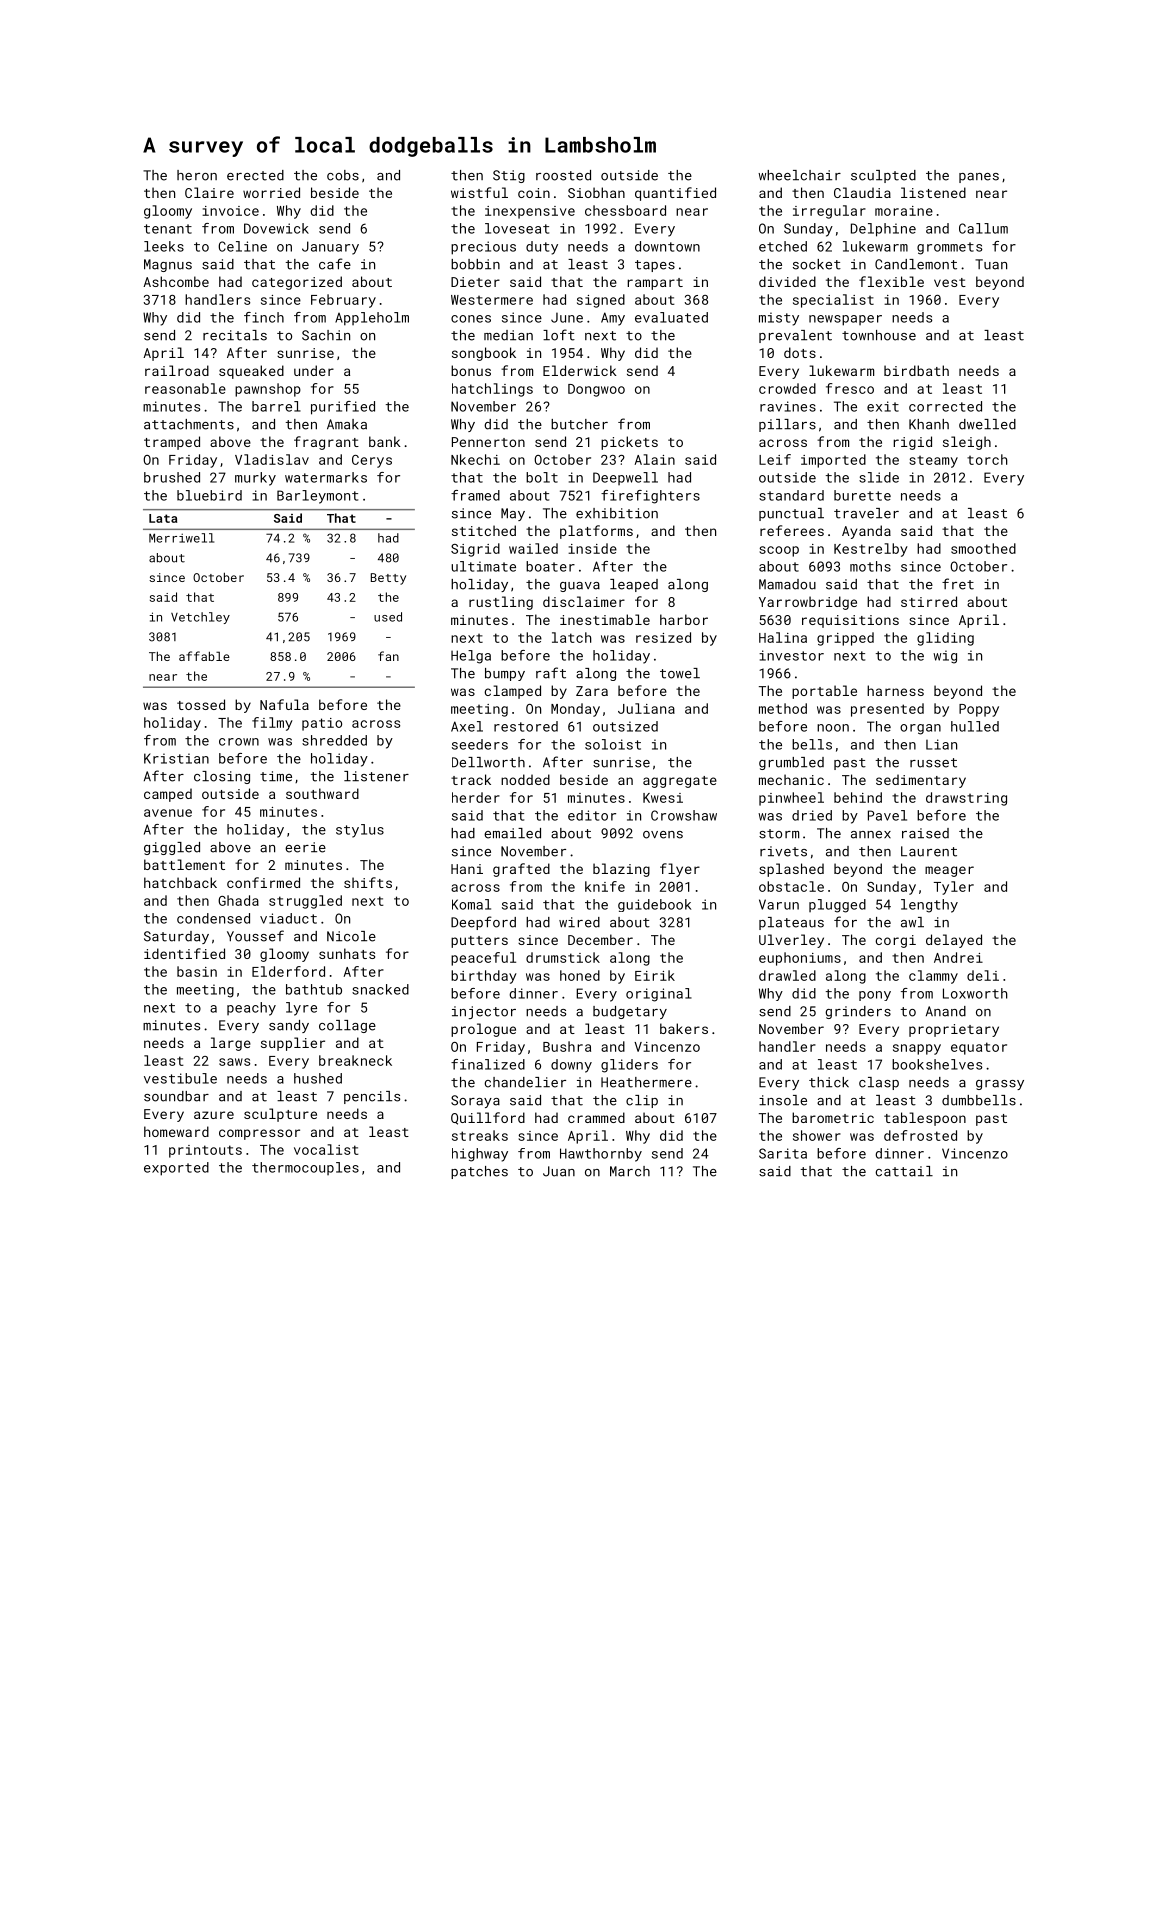 This screenshot has height=1932, width=1173. What do you see at coordinates (904, 1171) in the screenshot?
I see `cattail` at bounding box center [904, 1171].
